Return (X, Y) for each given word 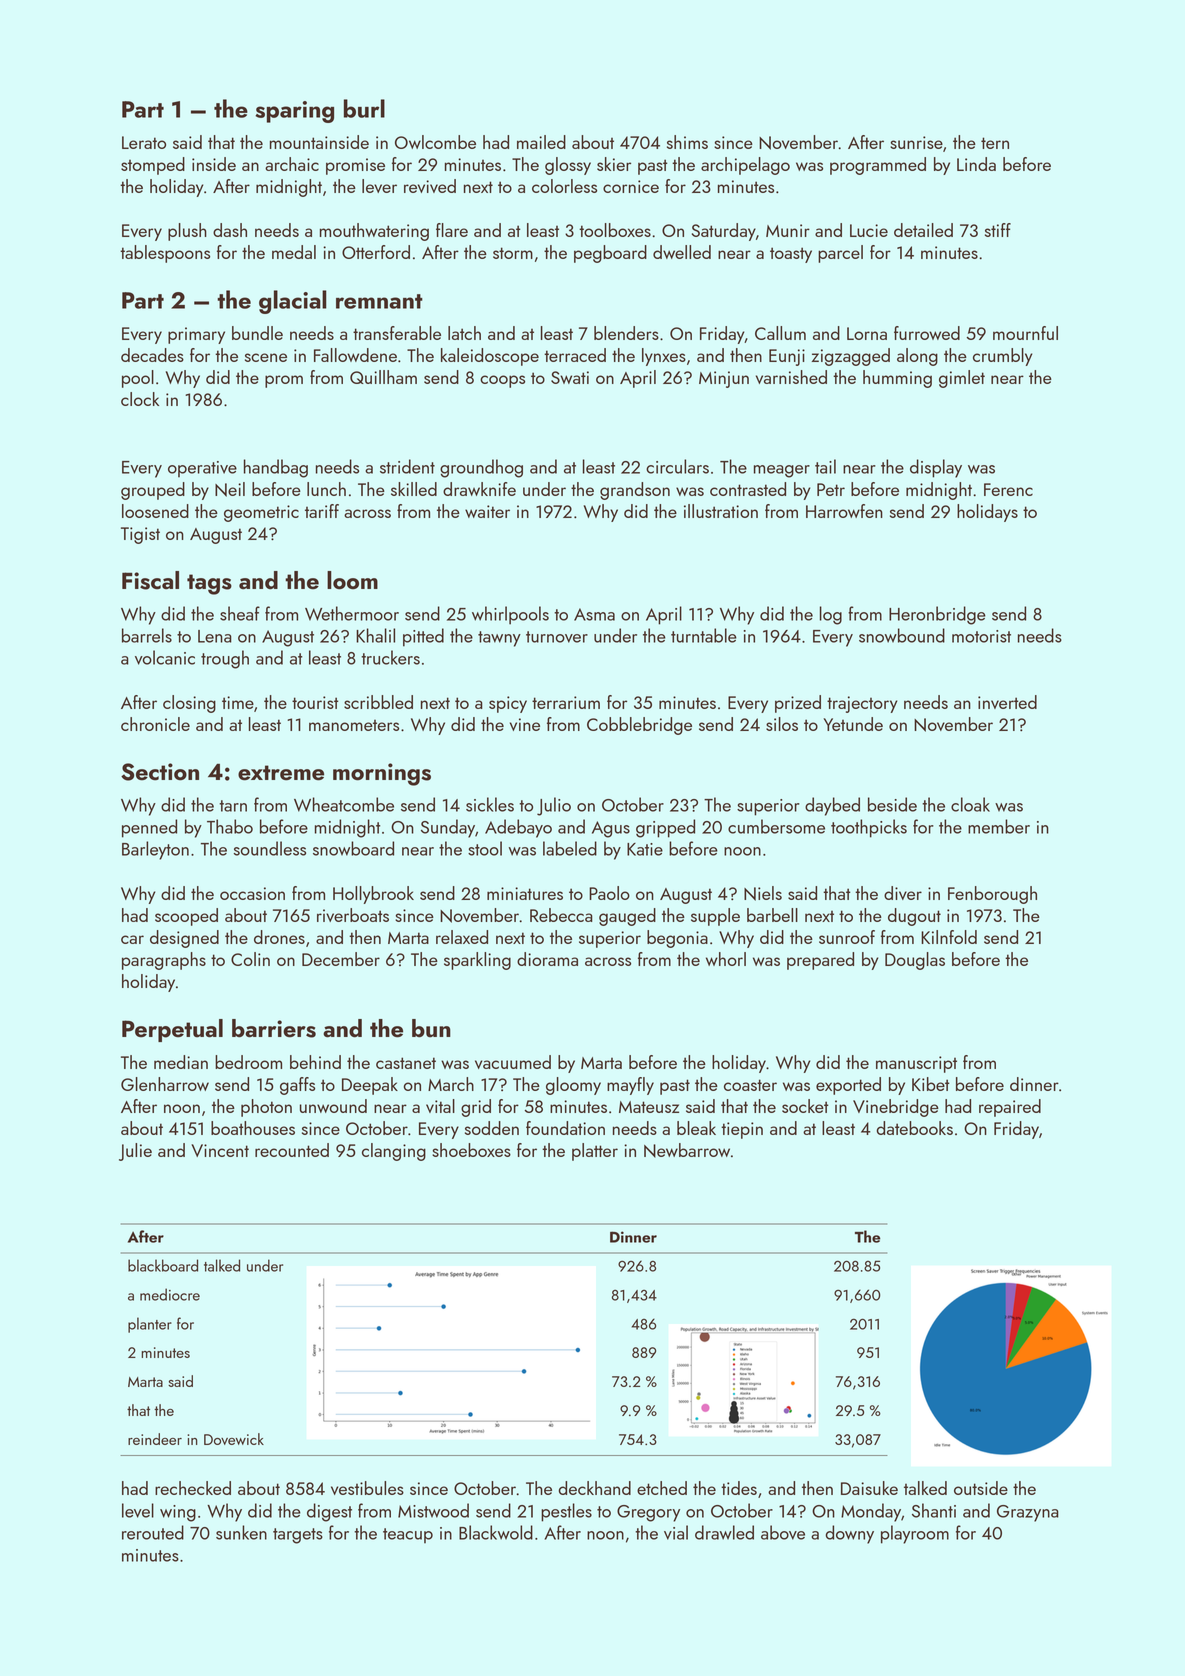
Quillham (383, 377)
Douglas (915, 961)
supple (715, 917)
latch (464, 333)
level (138, 1510)
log (831, 615)
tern (995, 143)
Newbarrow (687, 1150)
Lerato (144, 142)
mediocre (170, 1294)
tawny (499, 639)
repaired (1010, 1108)
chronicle (155, 724)
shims (687, 142)
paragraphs (164, 961)
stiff (998, 230)
